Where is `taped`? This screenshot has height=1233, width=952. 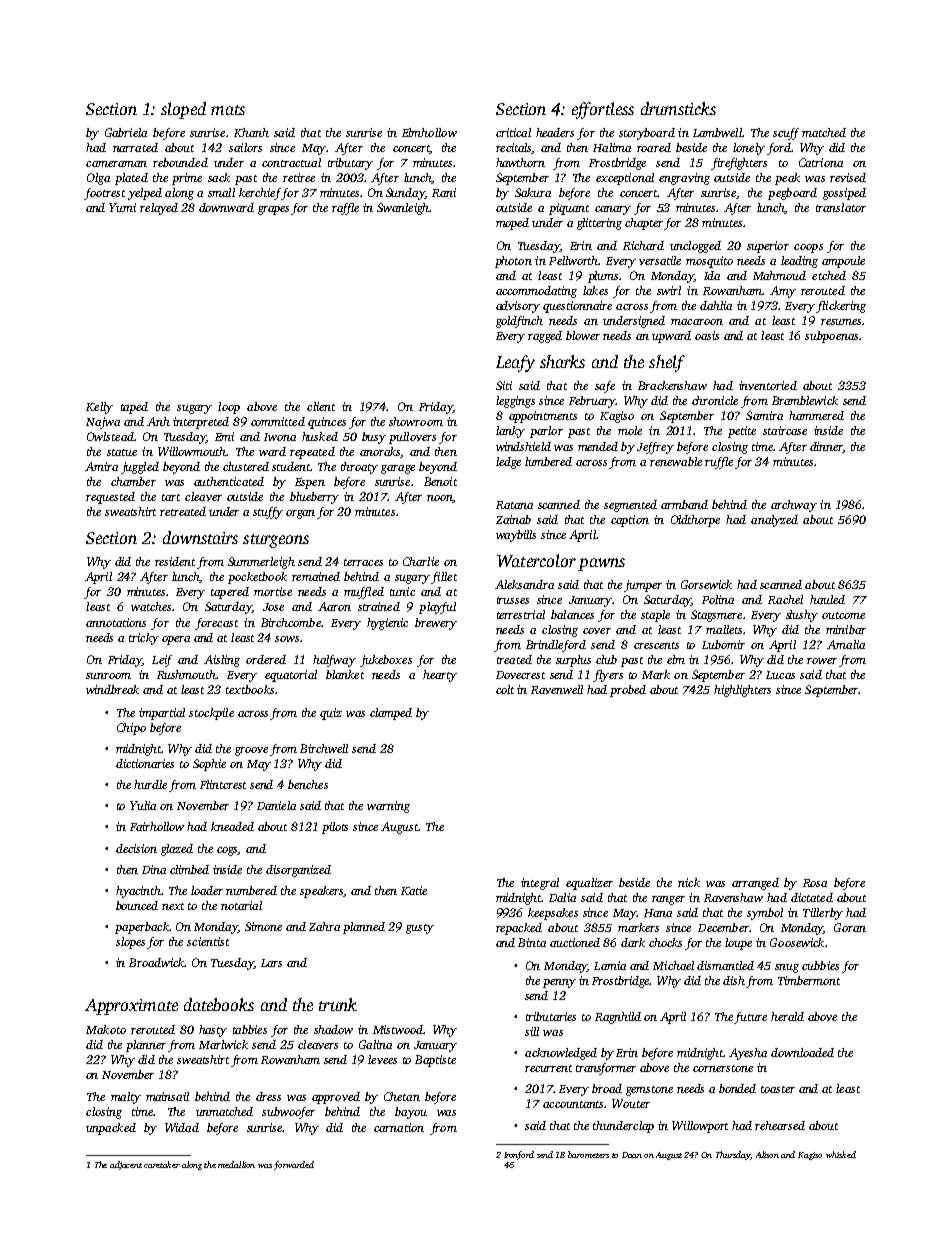
taped is located at coordinates (134, 408).
